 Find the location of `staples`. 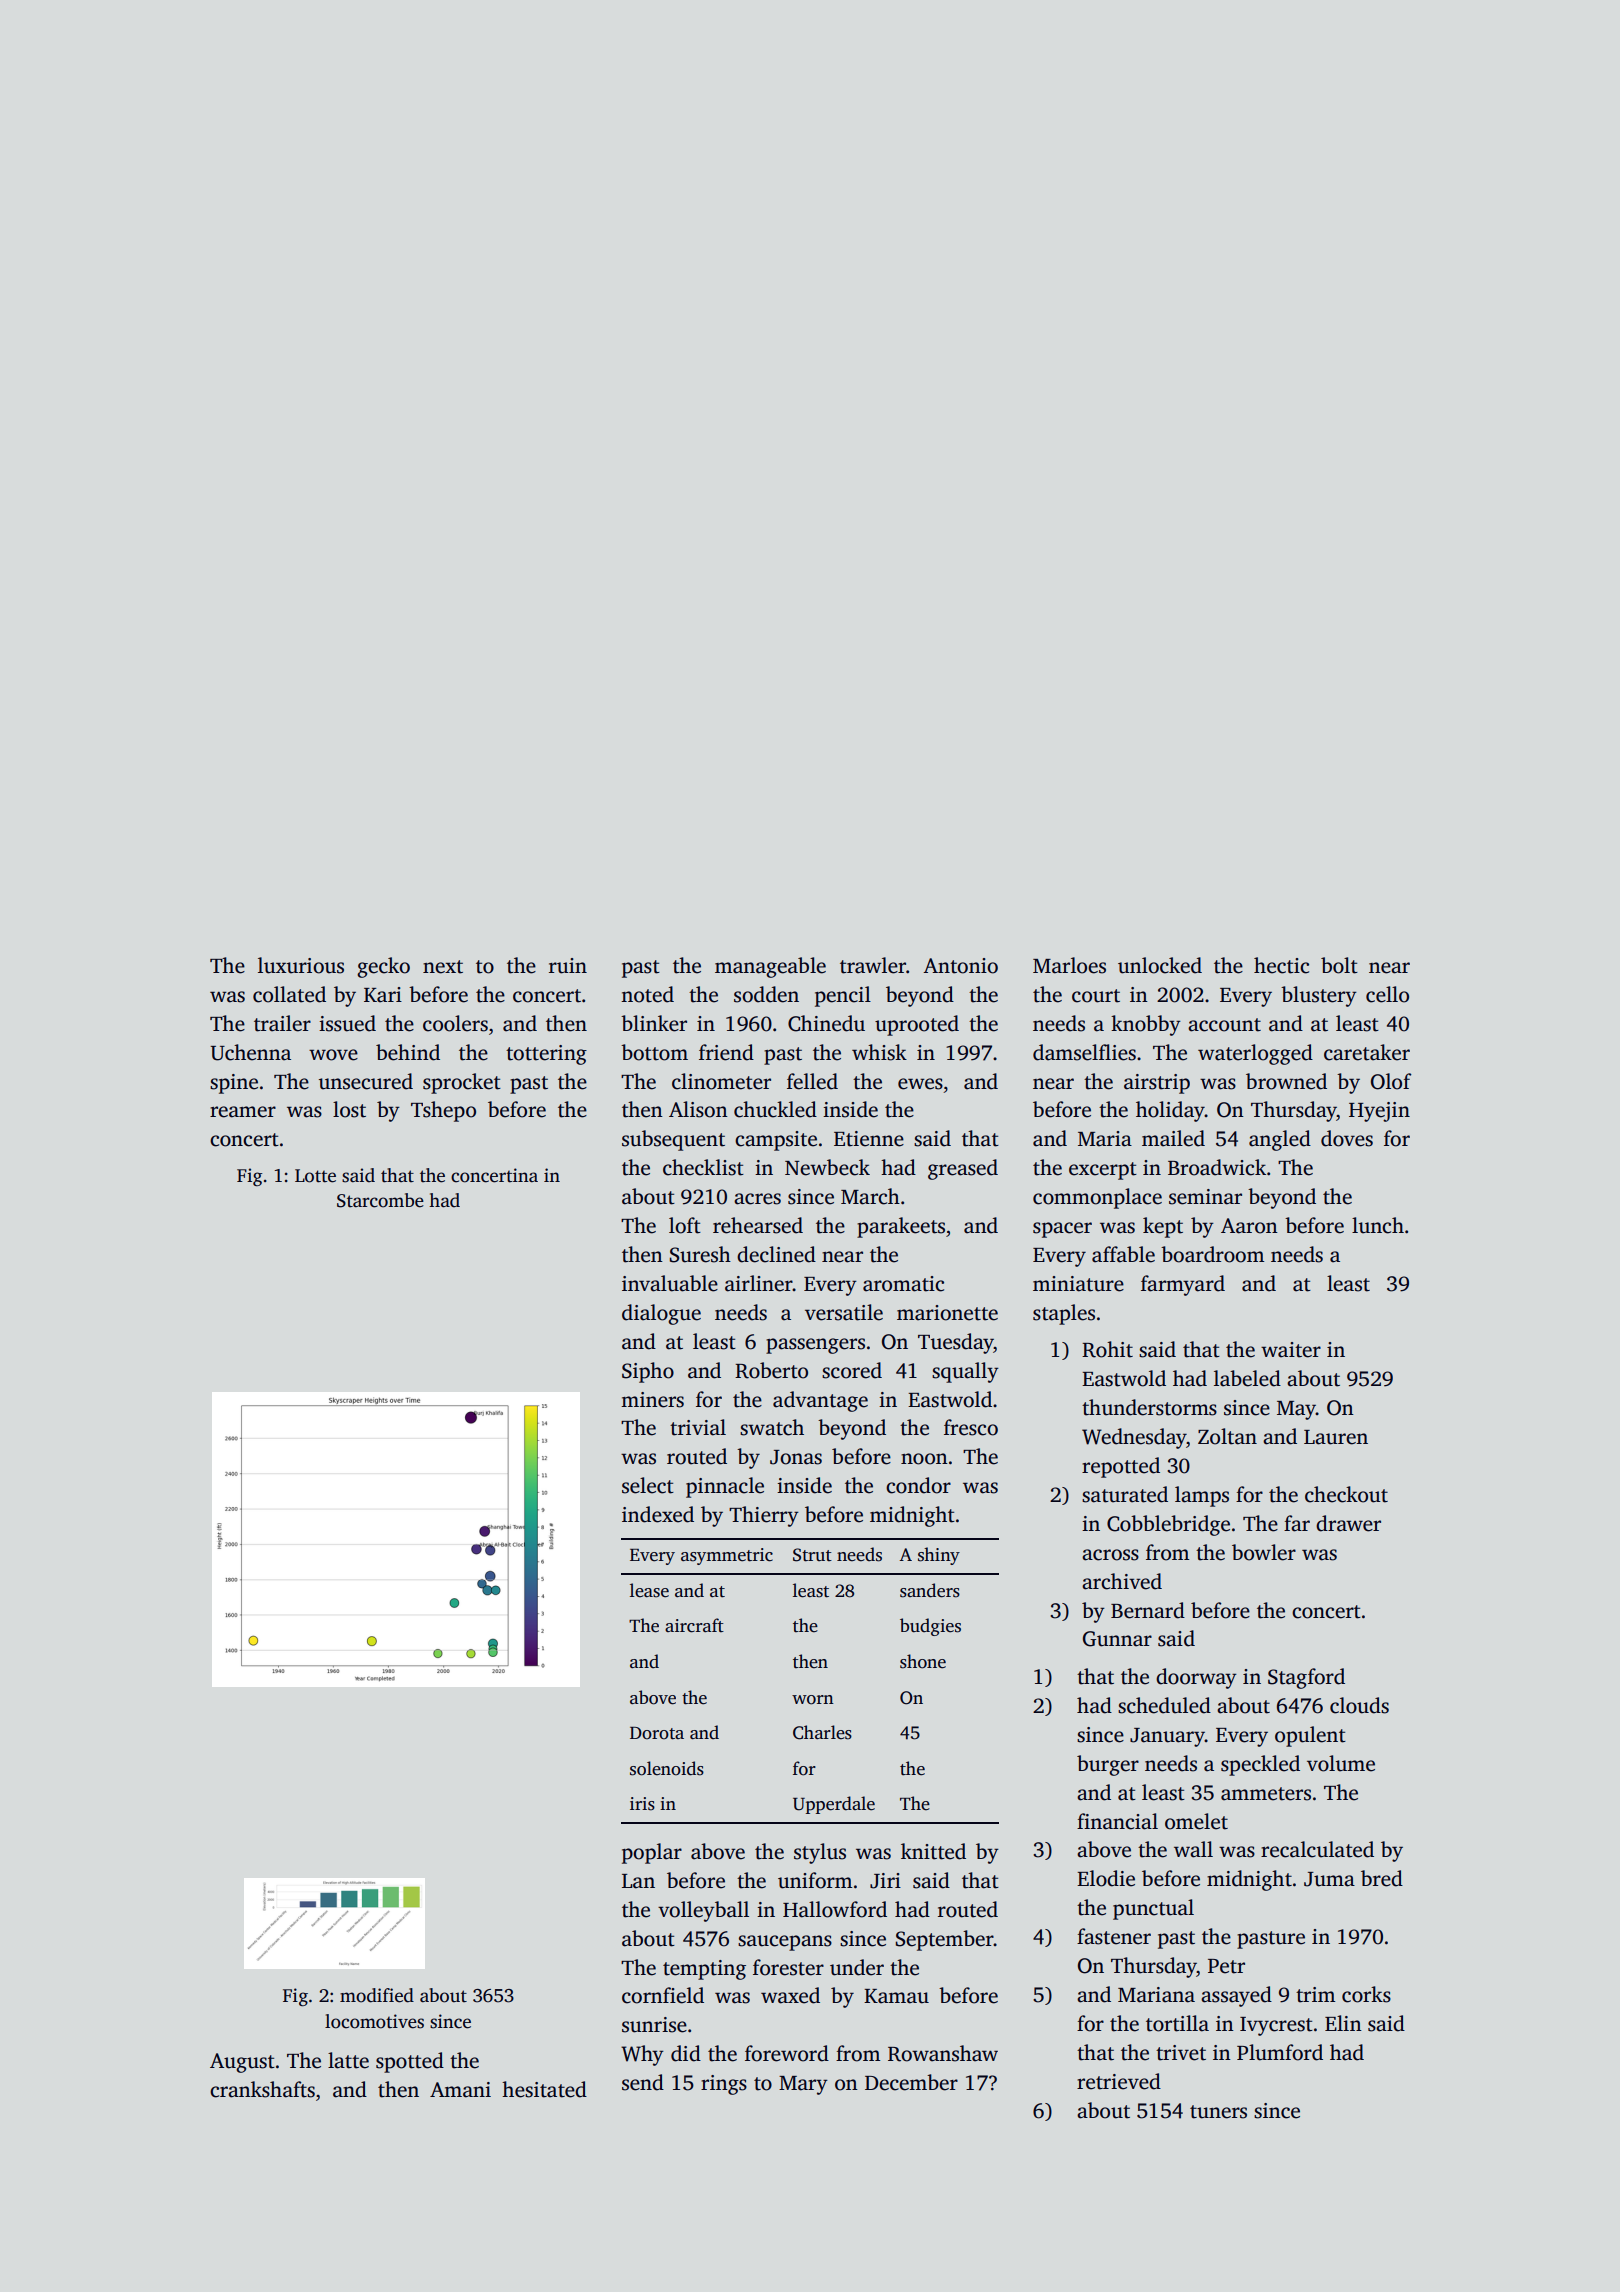

staples is located at coordinates (1064, 1314).
